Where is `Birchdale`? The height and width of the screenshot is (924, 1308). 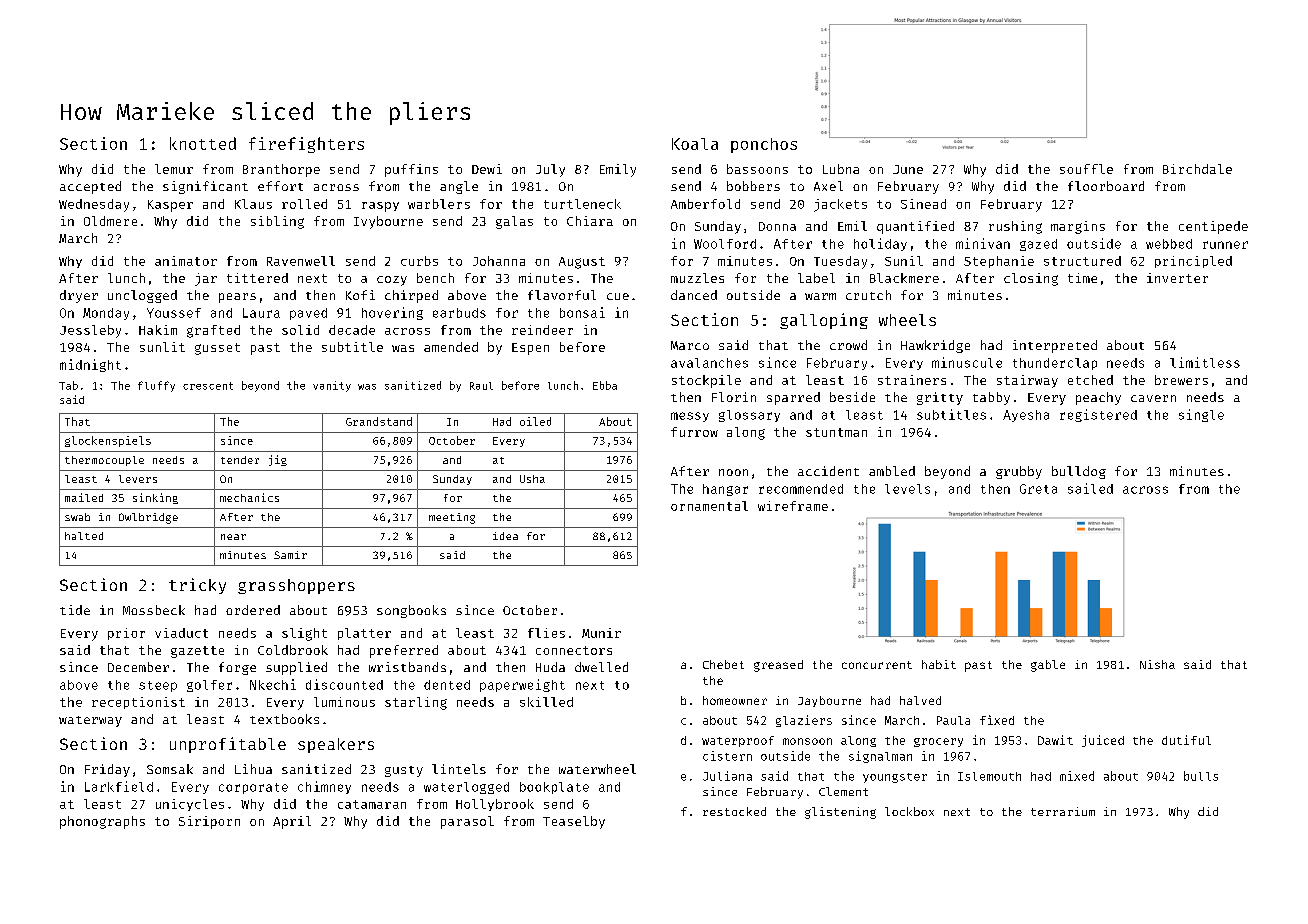 Birchdale is located at coordinates (1197, 169).
